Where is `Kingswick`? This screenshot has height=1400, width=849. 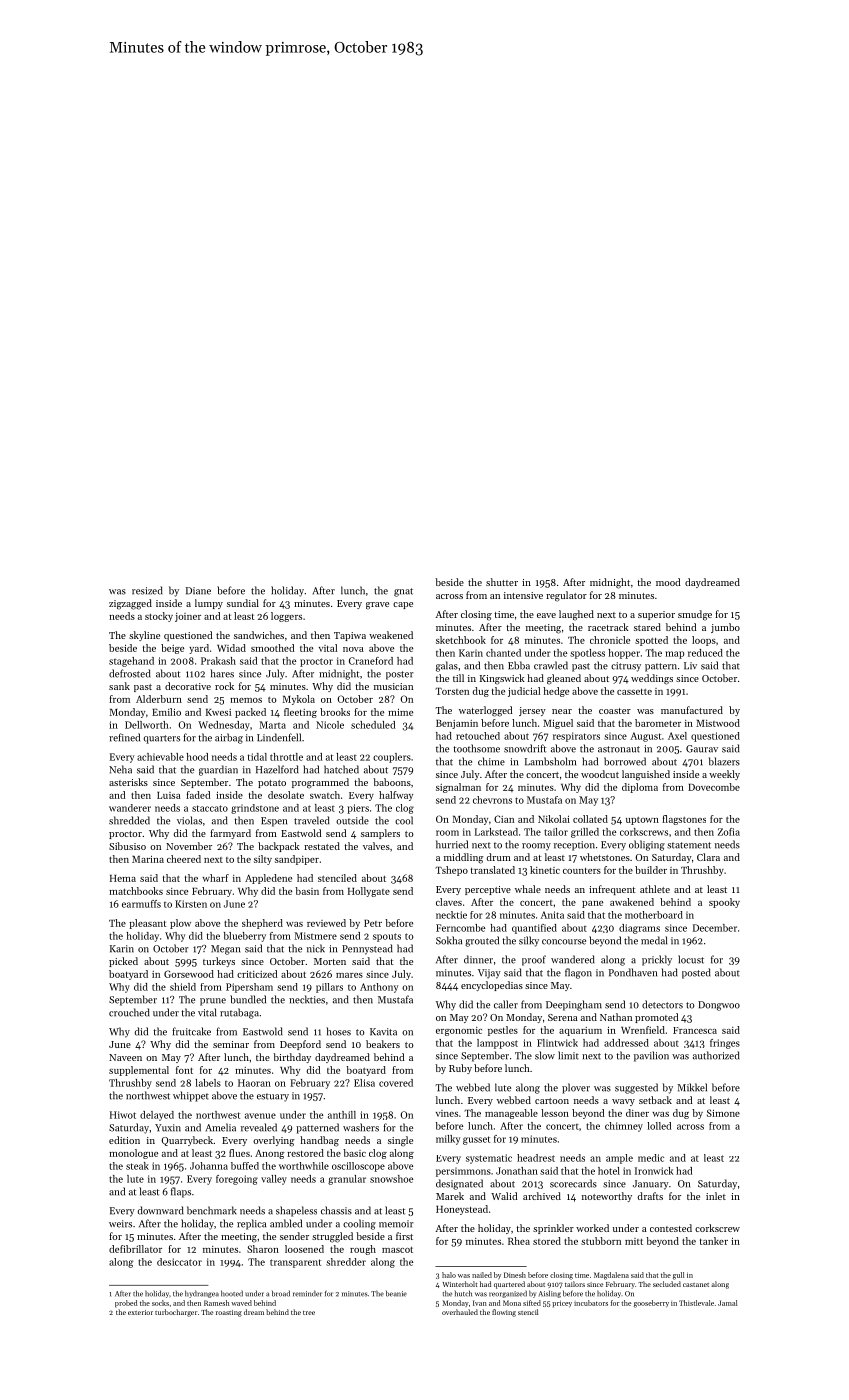
Kingswick is located at coordinates (502, 679).
